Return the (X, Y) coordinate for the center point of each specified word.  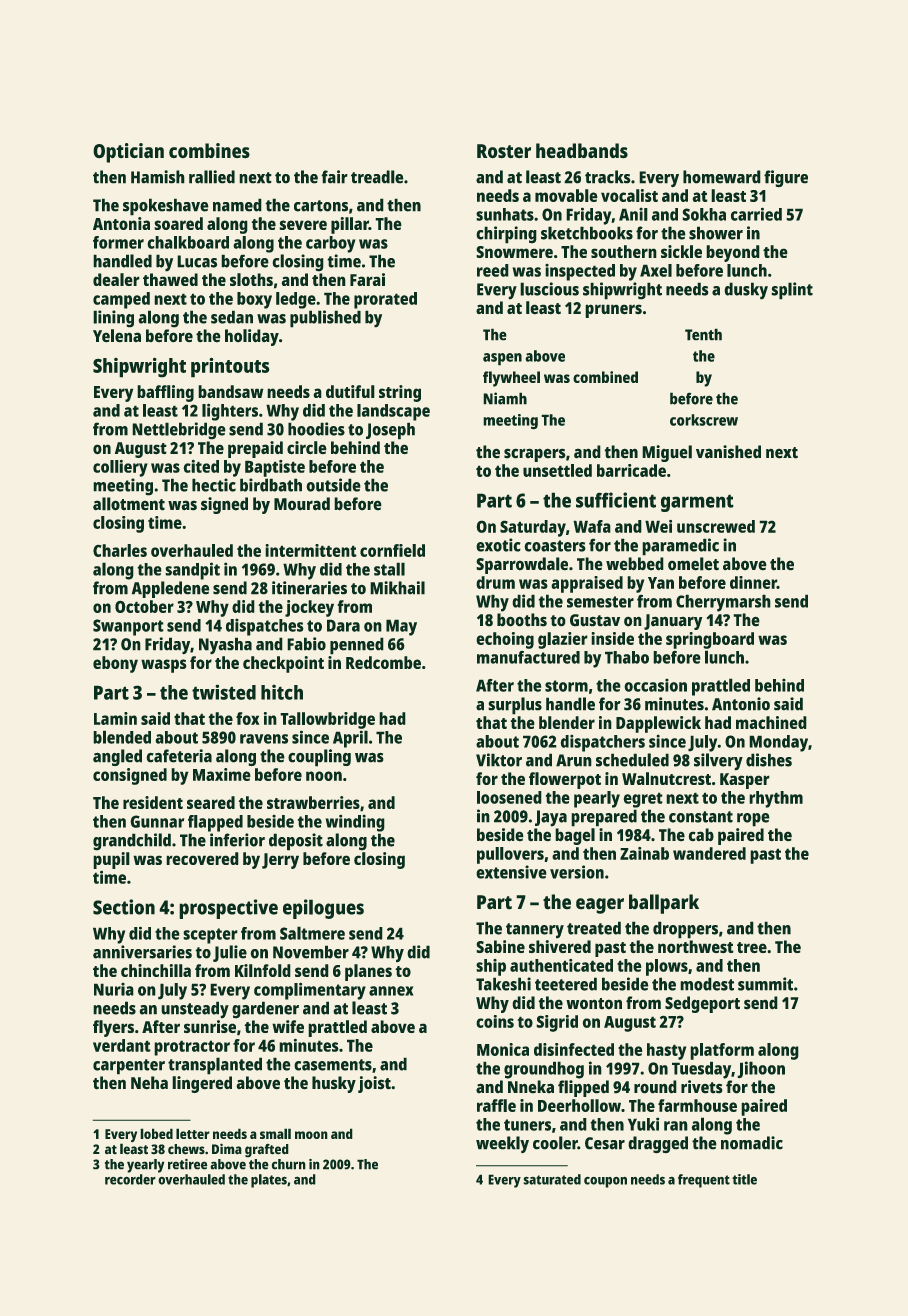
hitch (282, 692)
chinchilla (156, 970)
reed (493, 270)
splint (792, 291)
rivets (702, 1087)
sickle (681, 251)
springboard (710, 640)
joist (374, 1084)
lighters (230, 412)
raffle (496, 1105)
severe (303, 225)
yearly (145, 1166)
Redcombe (383, 662)
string (400, 393)
